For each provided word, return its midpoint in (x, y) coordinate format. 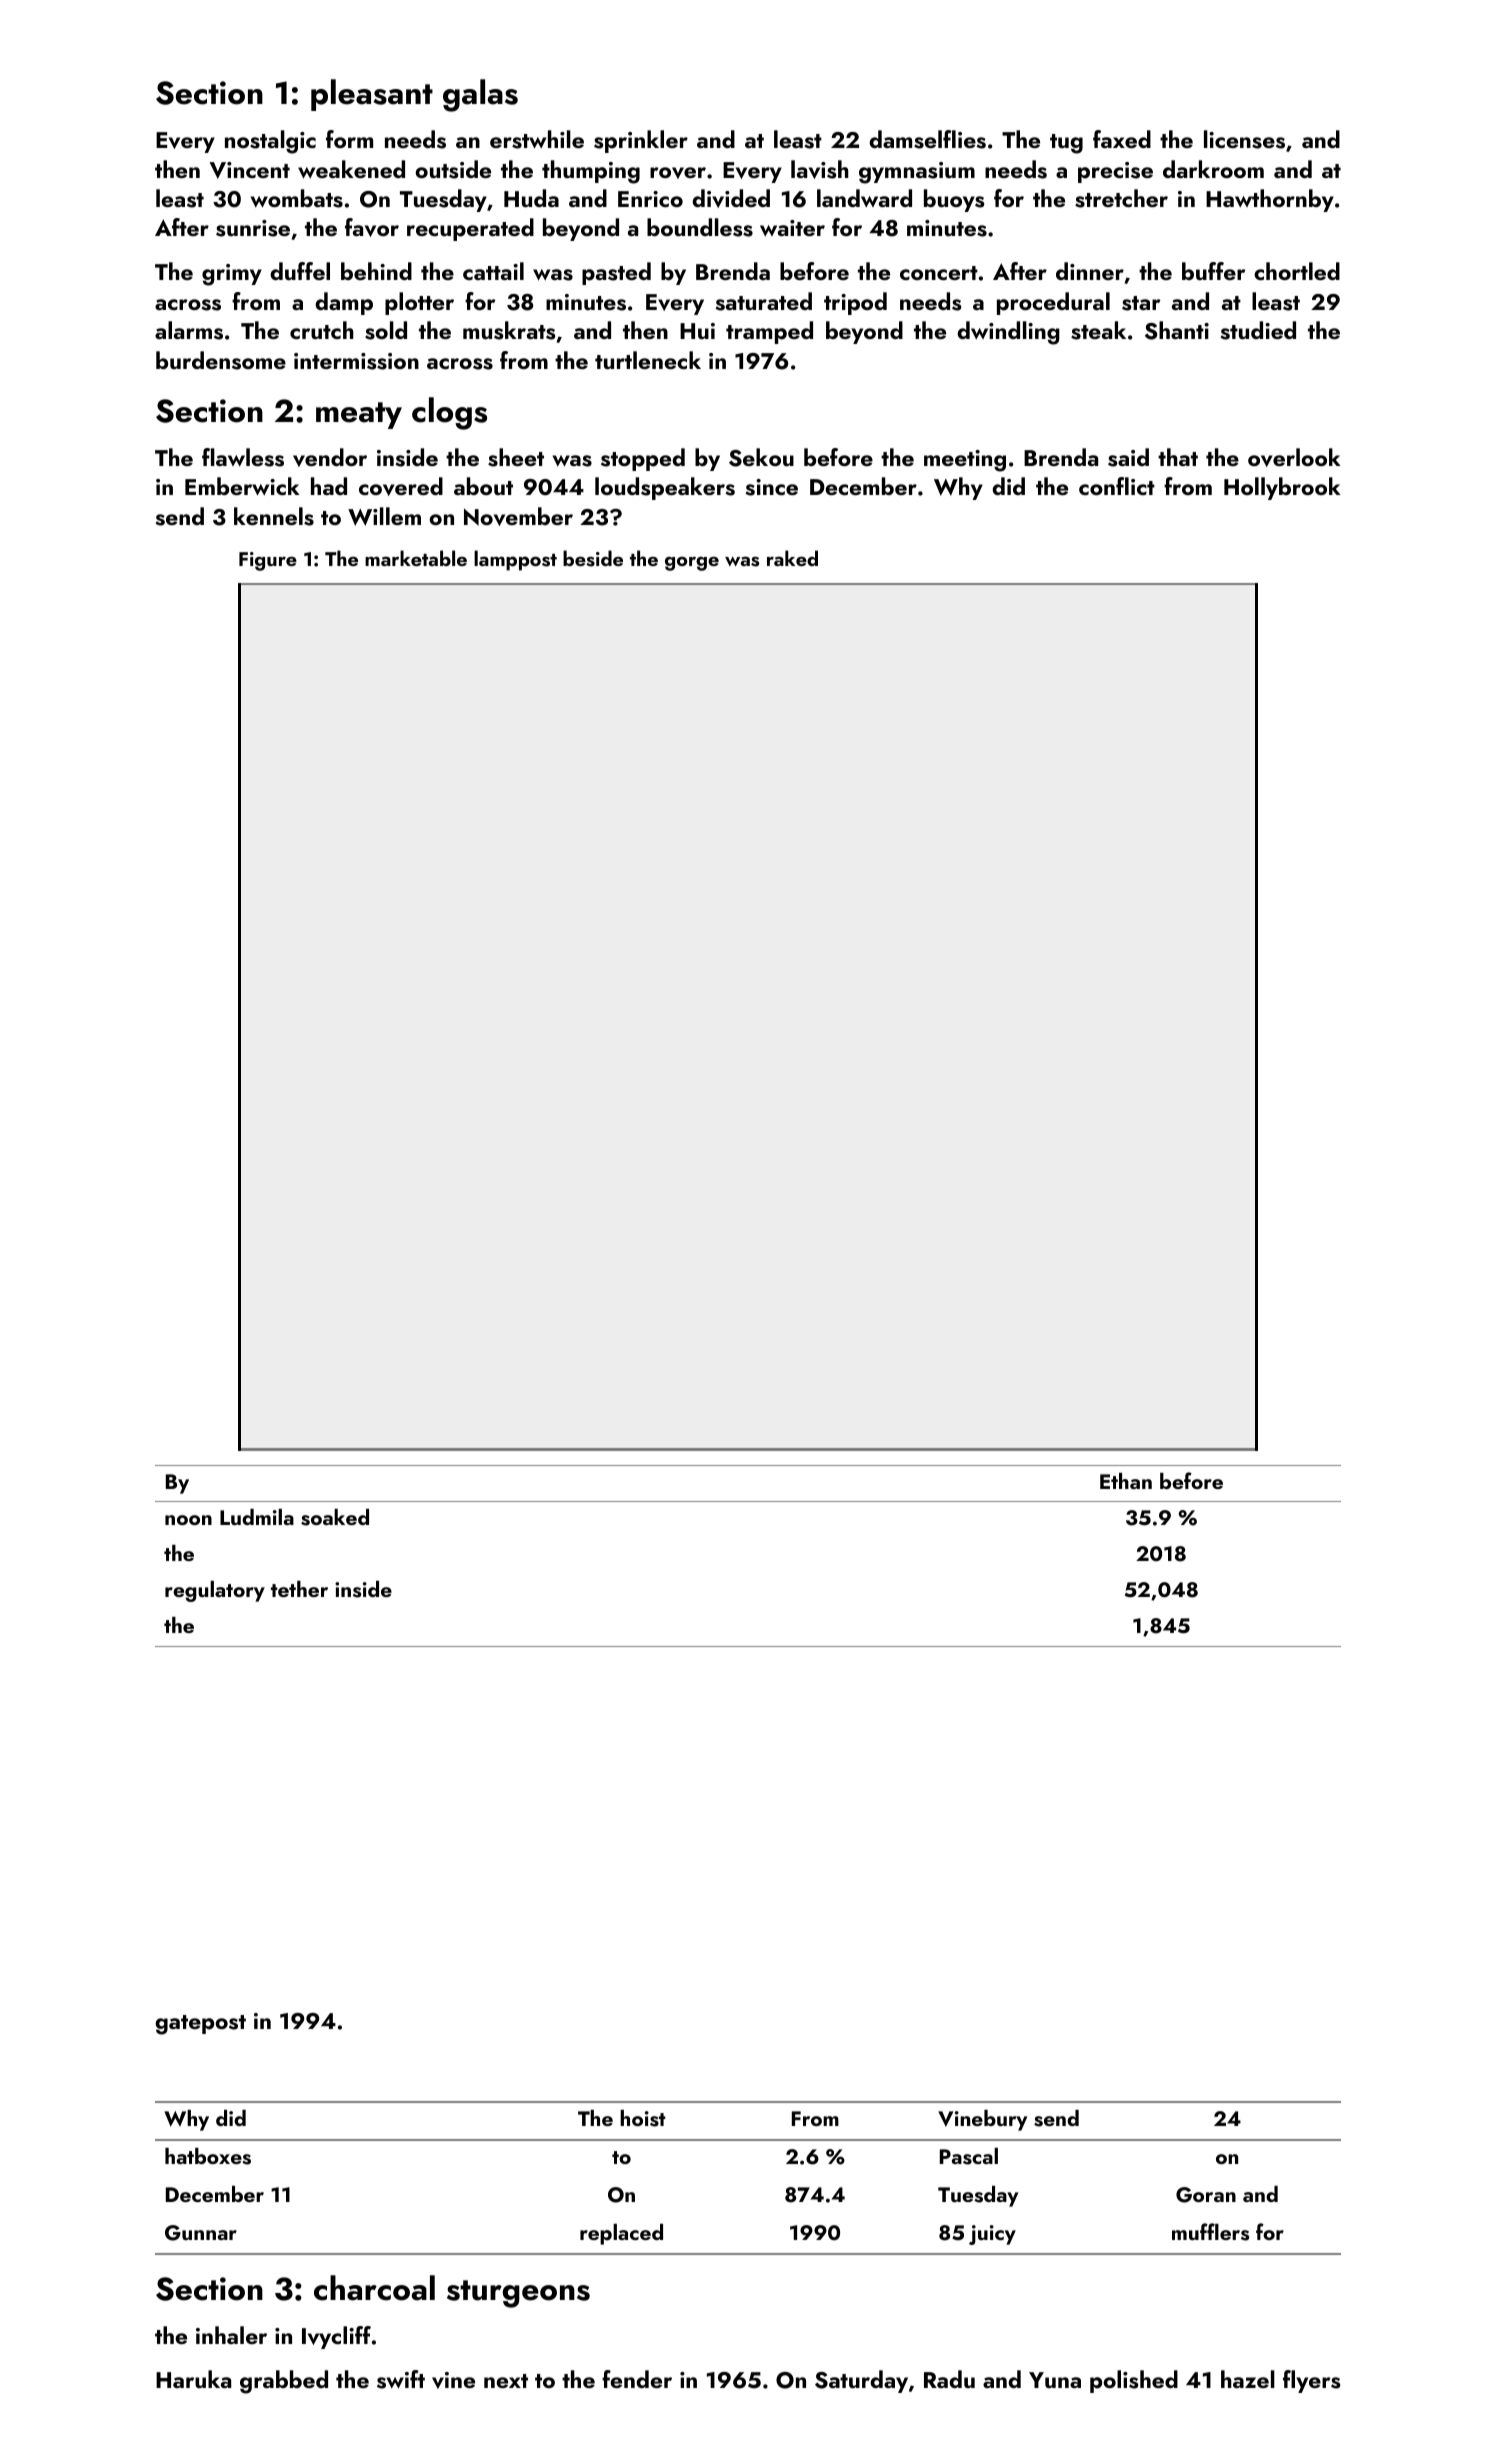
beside (593, 558)
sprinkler (641, 141)
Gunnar (201, 2233)
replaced (621, 2234)
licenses (1244, 139)
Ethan (1126, 1481)
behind (376, 271)
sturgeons (518, 2294)
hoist (643, 2118)
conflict (1117, 486)
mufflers (1210, 2232)
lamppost (515, 560)
